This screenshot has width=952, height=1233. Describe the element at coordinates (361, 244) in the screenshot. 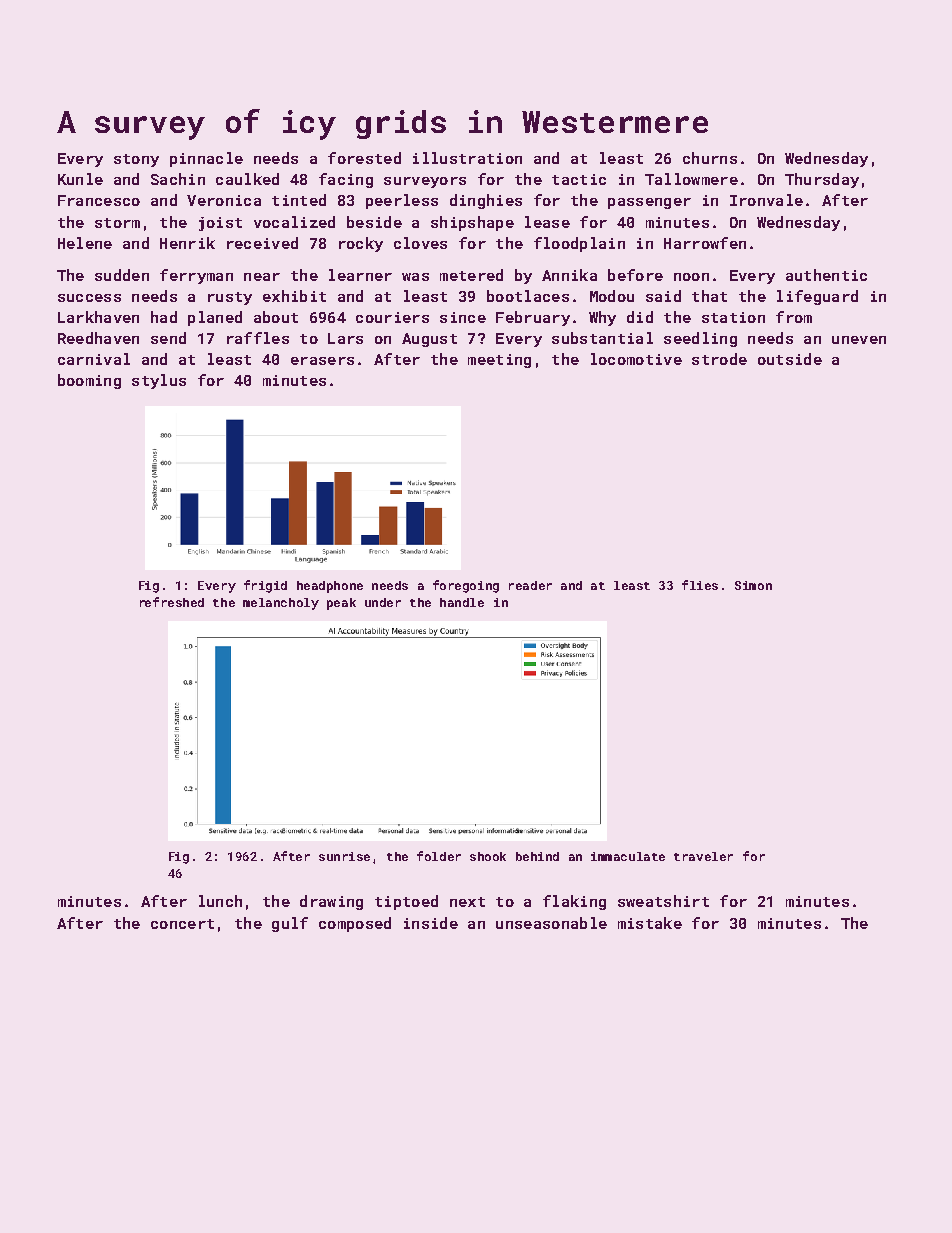

I see `rocky` at that location.
